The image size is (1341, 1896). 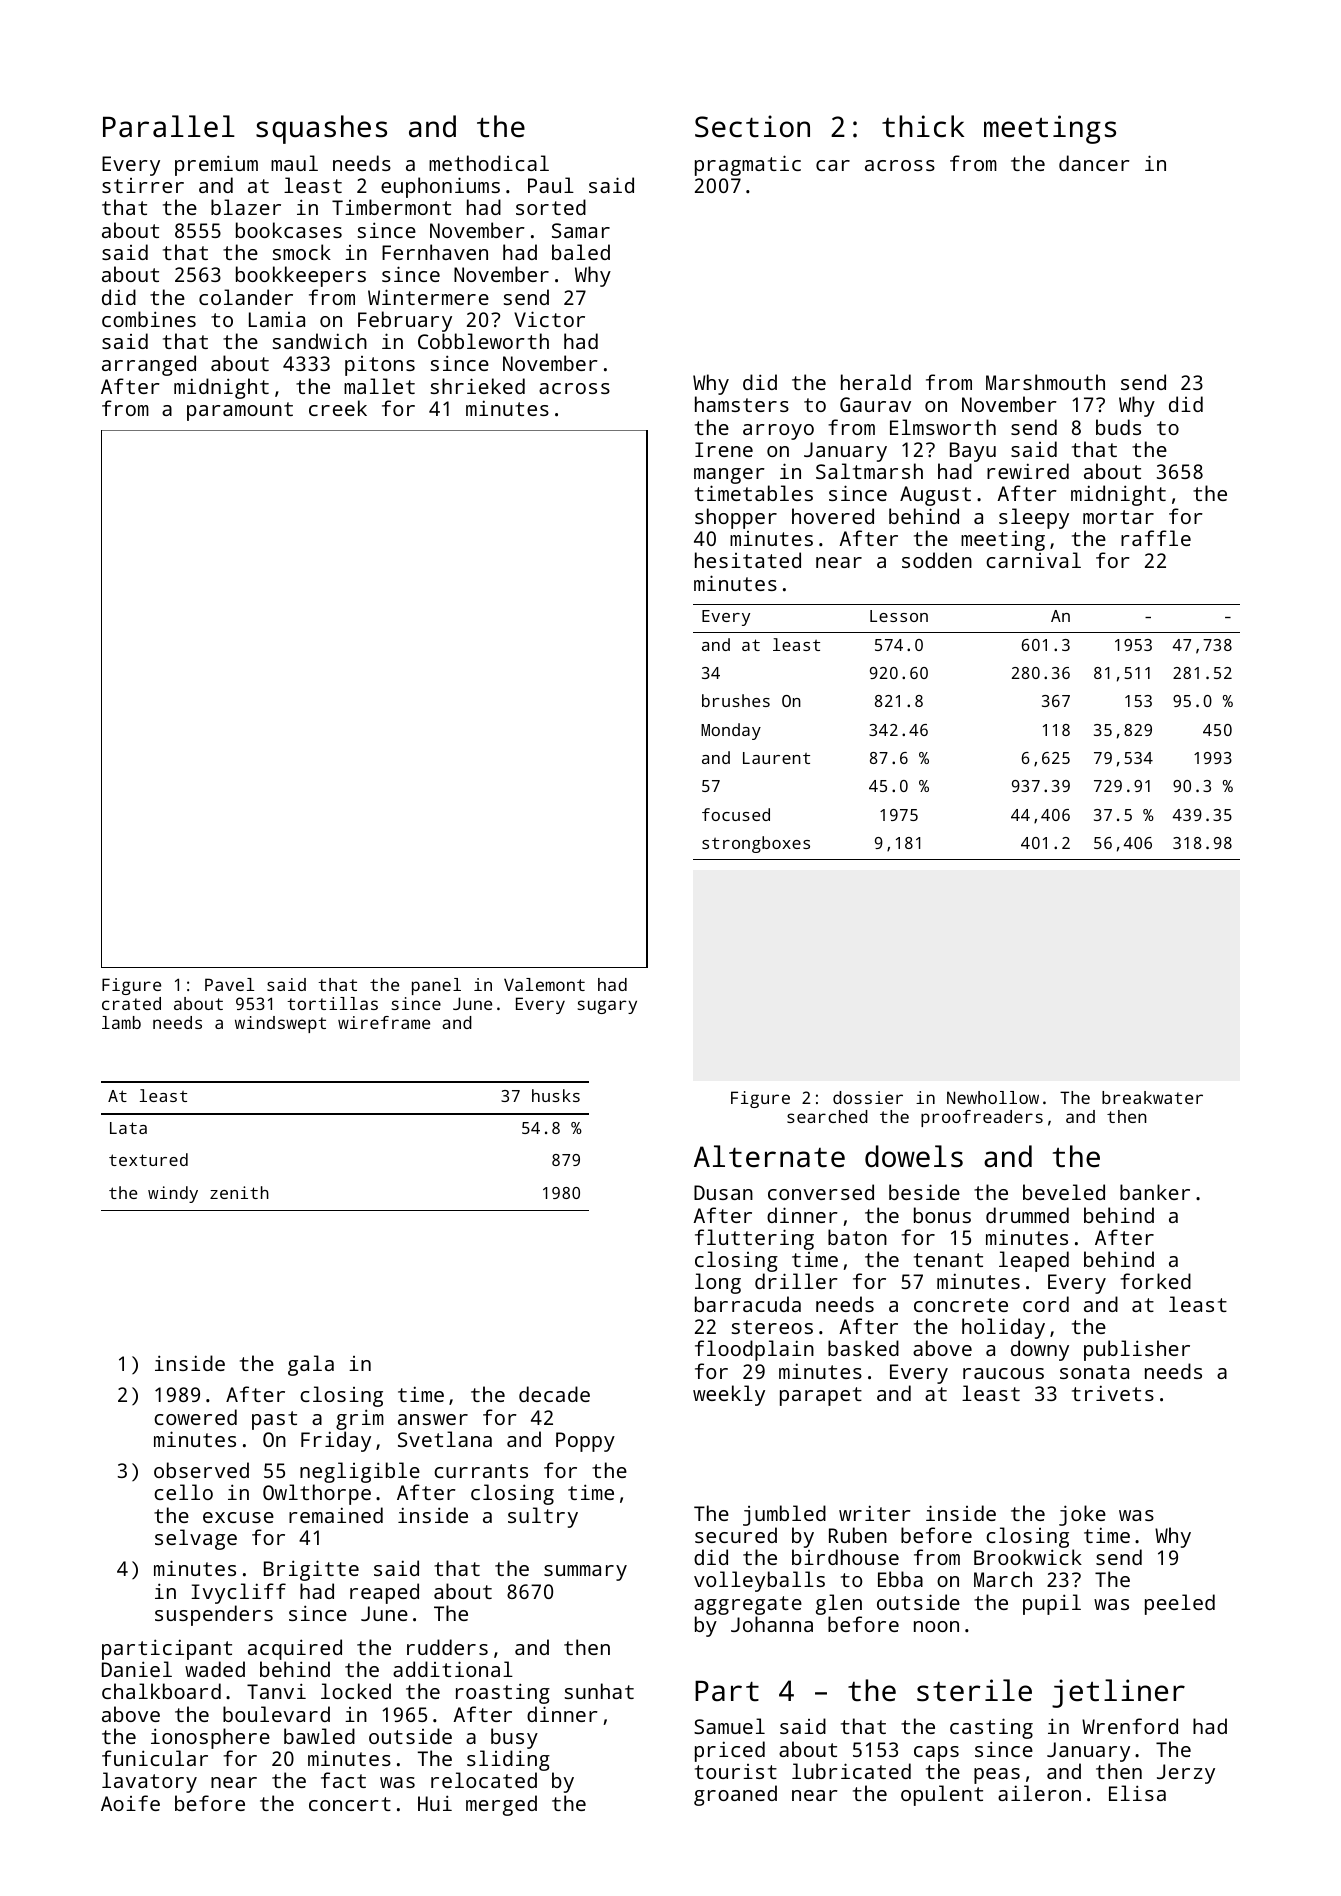 I want to click on premium, so click(x=216, y=165).
